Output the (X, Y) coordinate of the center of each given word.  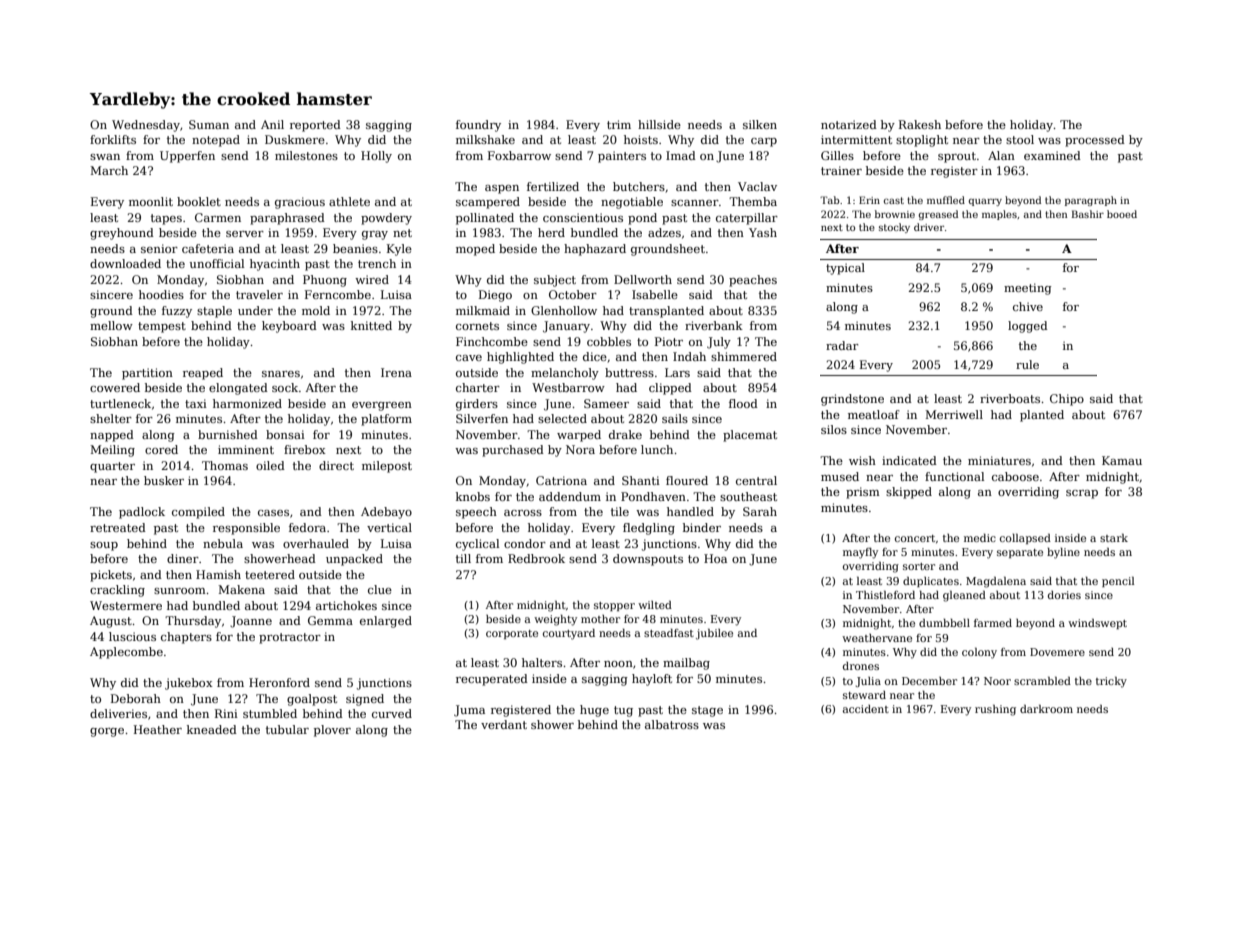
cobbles (609, 341)
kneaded (212, 729)
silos (834, 429)
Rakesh (920, 124)
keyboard (289, 327)
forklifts (113, 139)
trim (619, 124)
